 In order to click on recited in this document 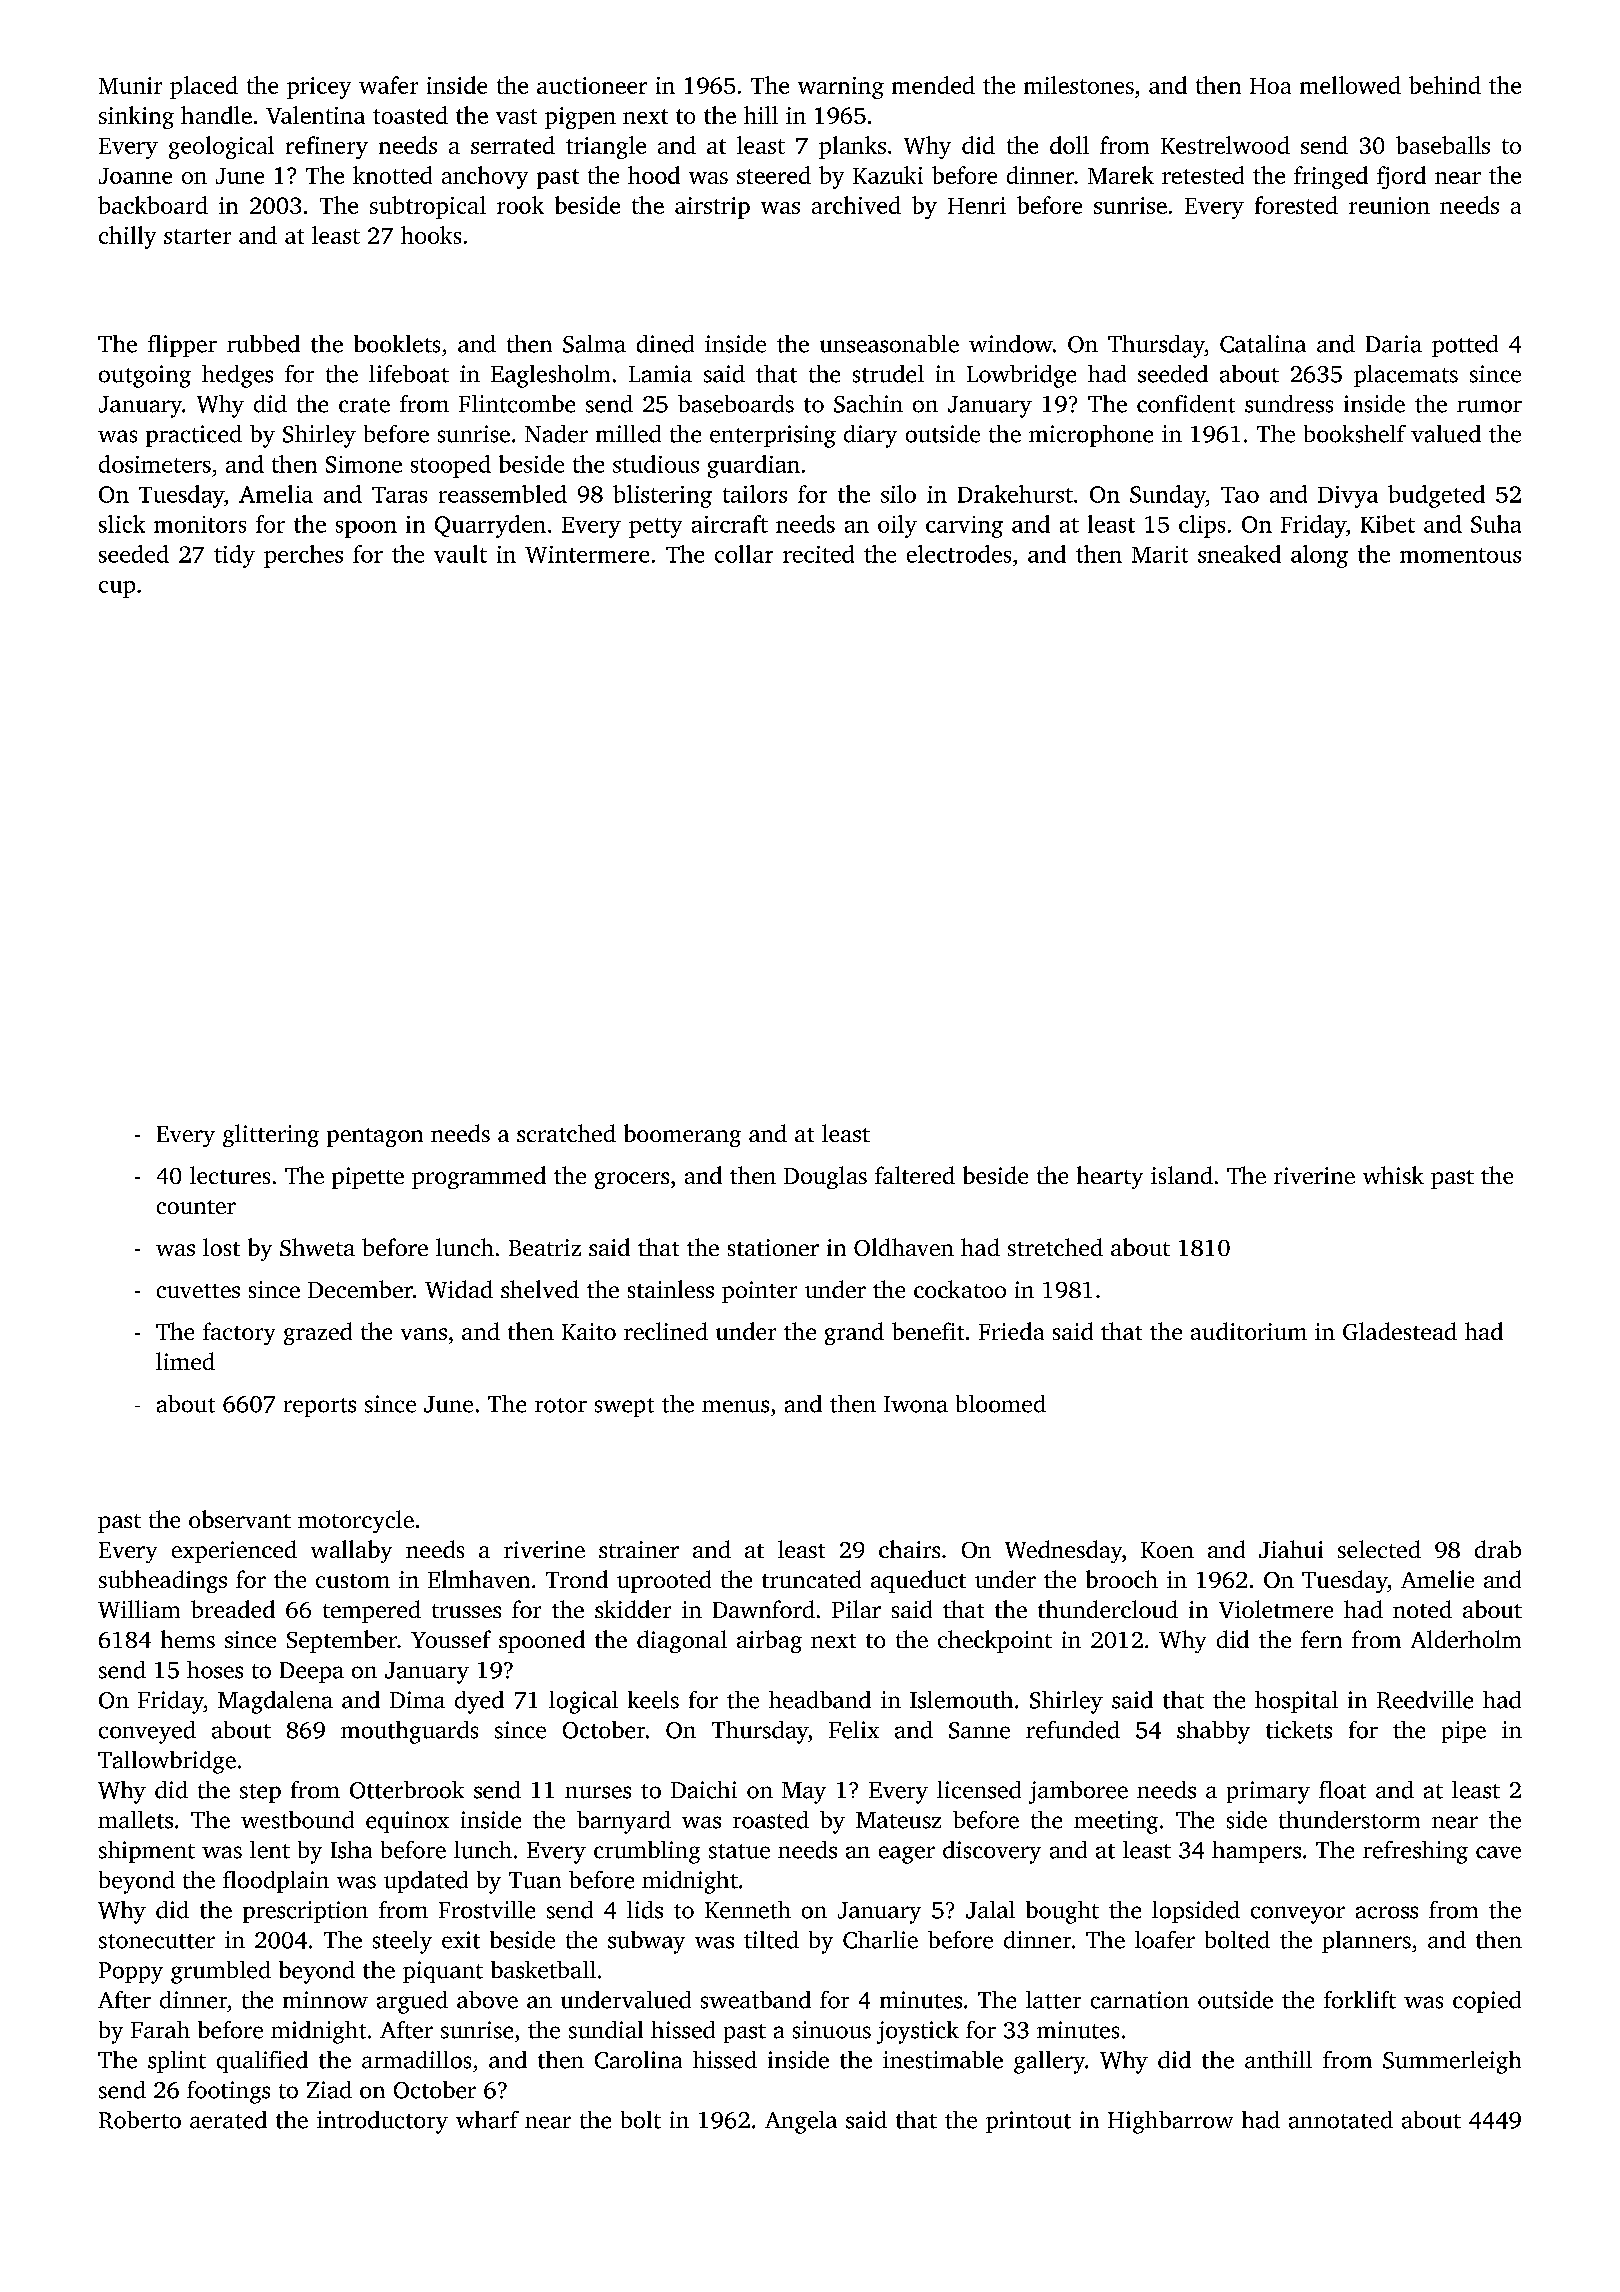, I will do `click(818, 554)`.
